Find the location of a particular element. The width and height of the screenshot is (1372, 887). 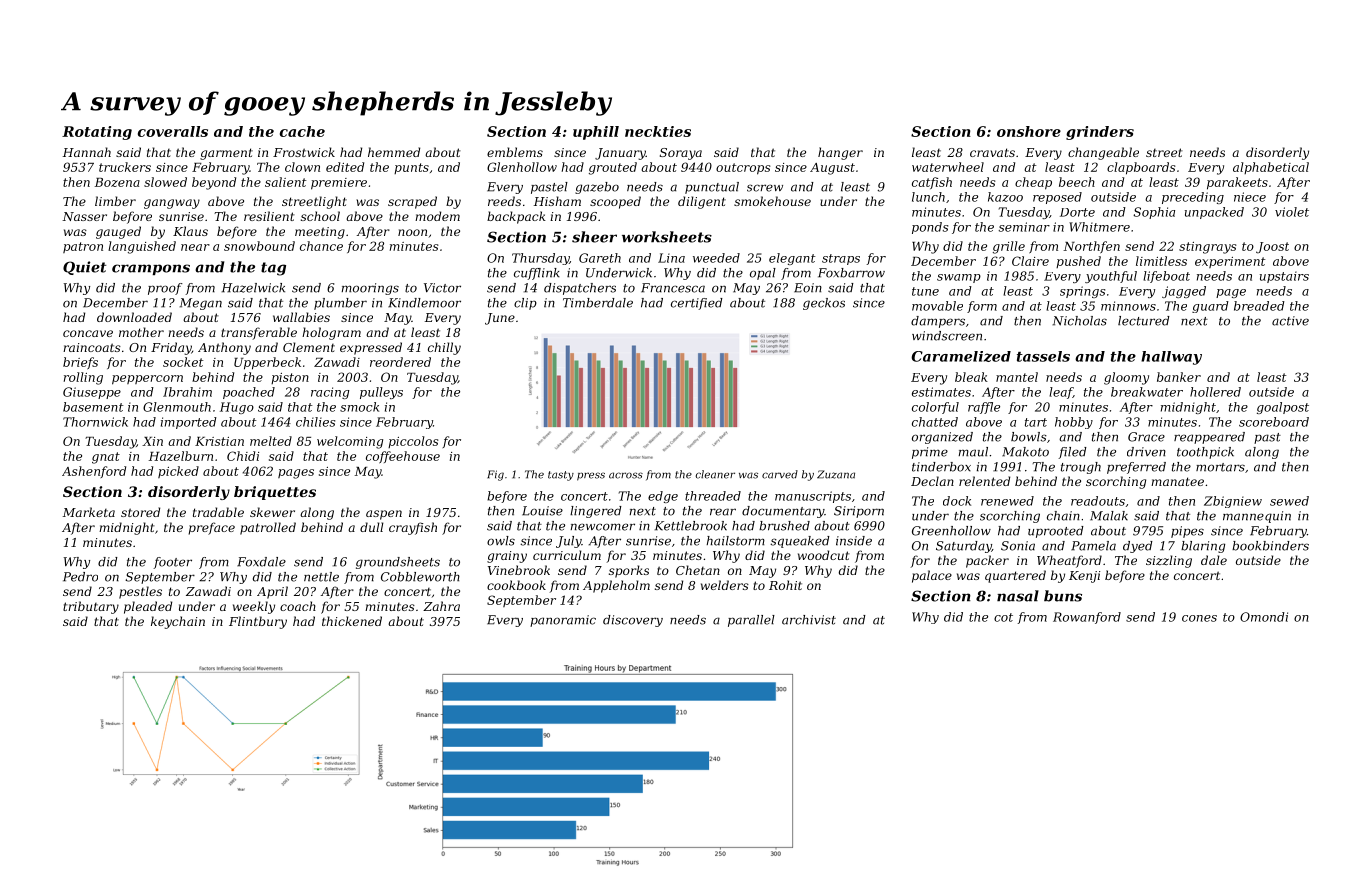

Rotating is located at coordinates (97, 133).
